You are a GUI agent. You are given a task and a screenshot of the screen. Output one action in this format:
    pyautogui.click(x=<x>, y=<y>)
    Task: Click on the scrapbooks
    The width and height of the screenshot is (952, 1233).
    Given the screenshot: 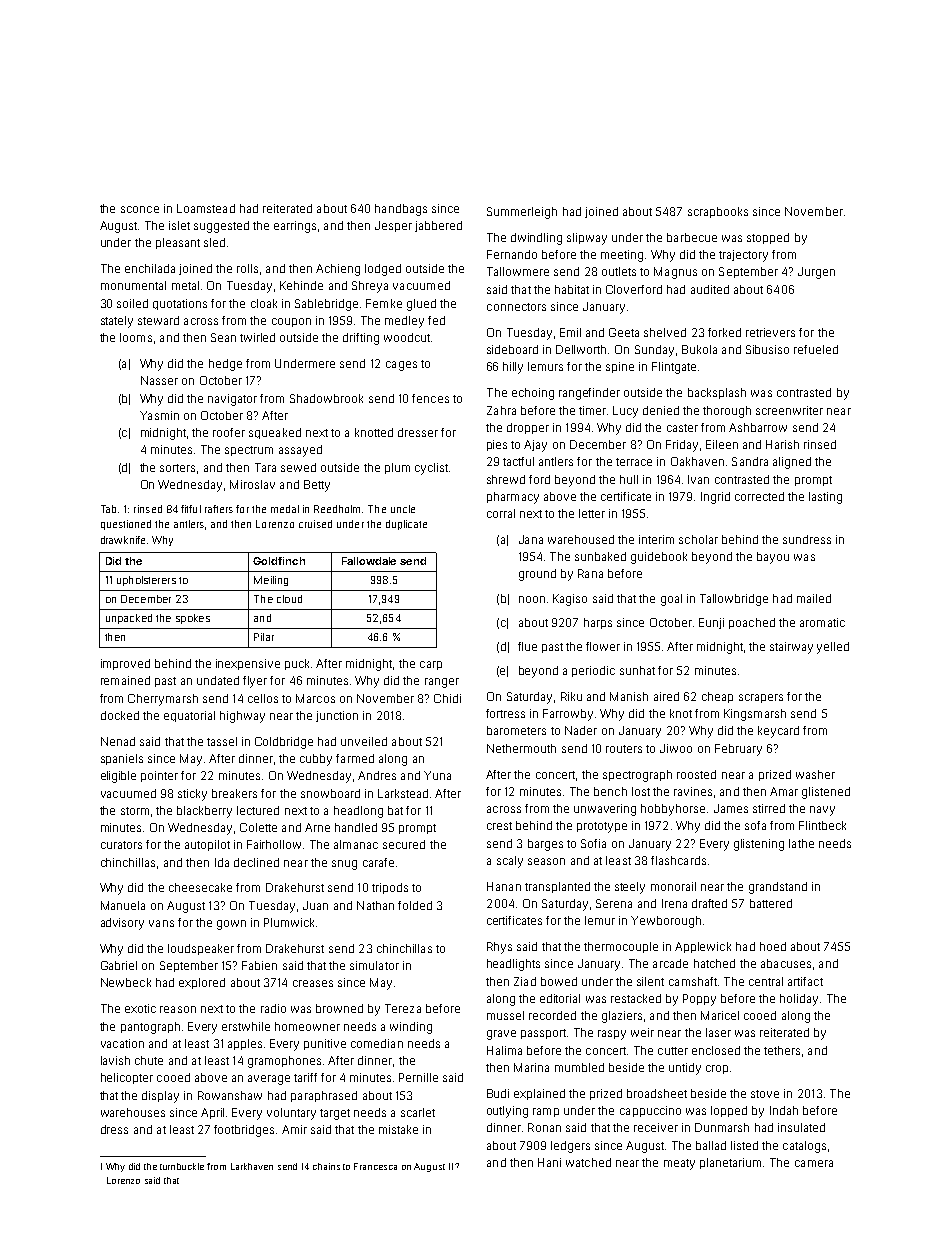 What is the action you would take?
    pyautogui.click(x=718, y=212)
